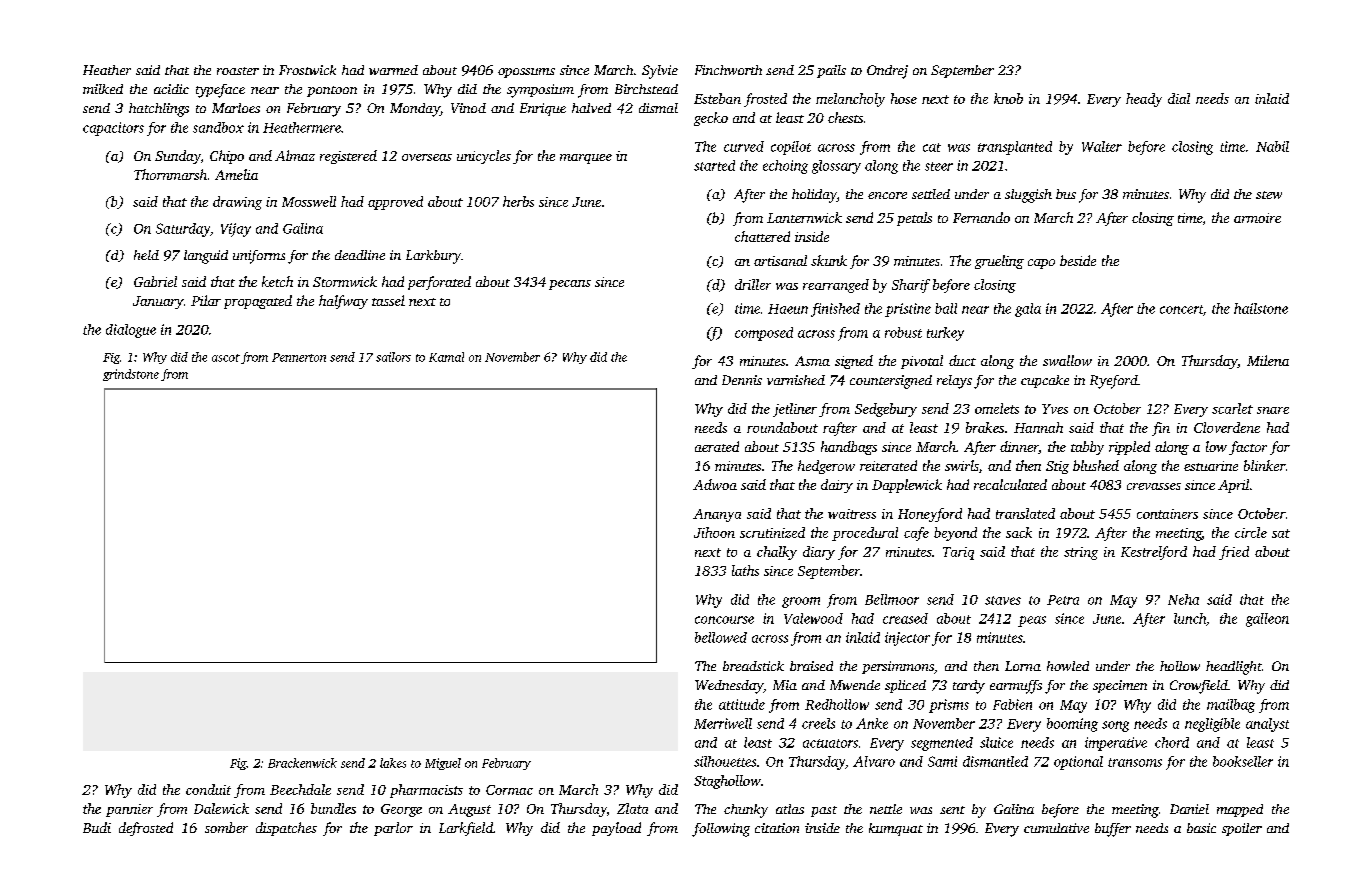  Describe the element at coordinates (616, 829) in the page. I see `payload` at that location.
